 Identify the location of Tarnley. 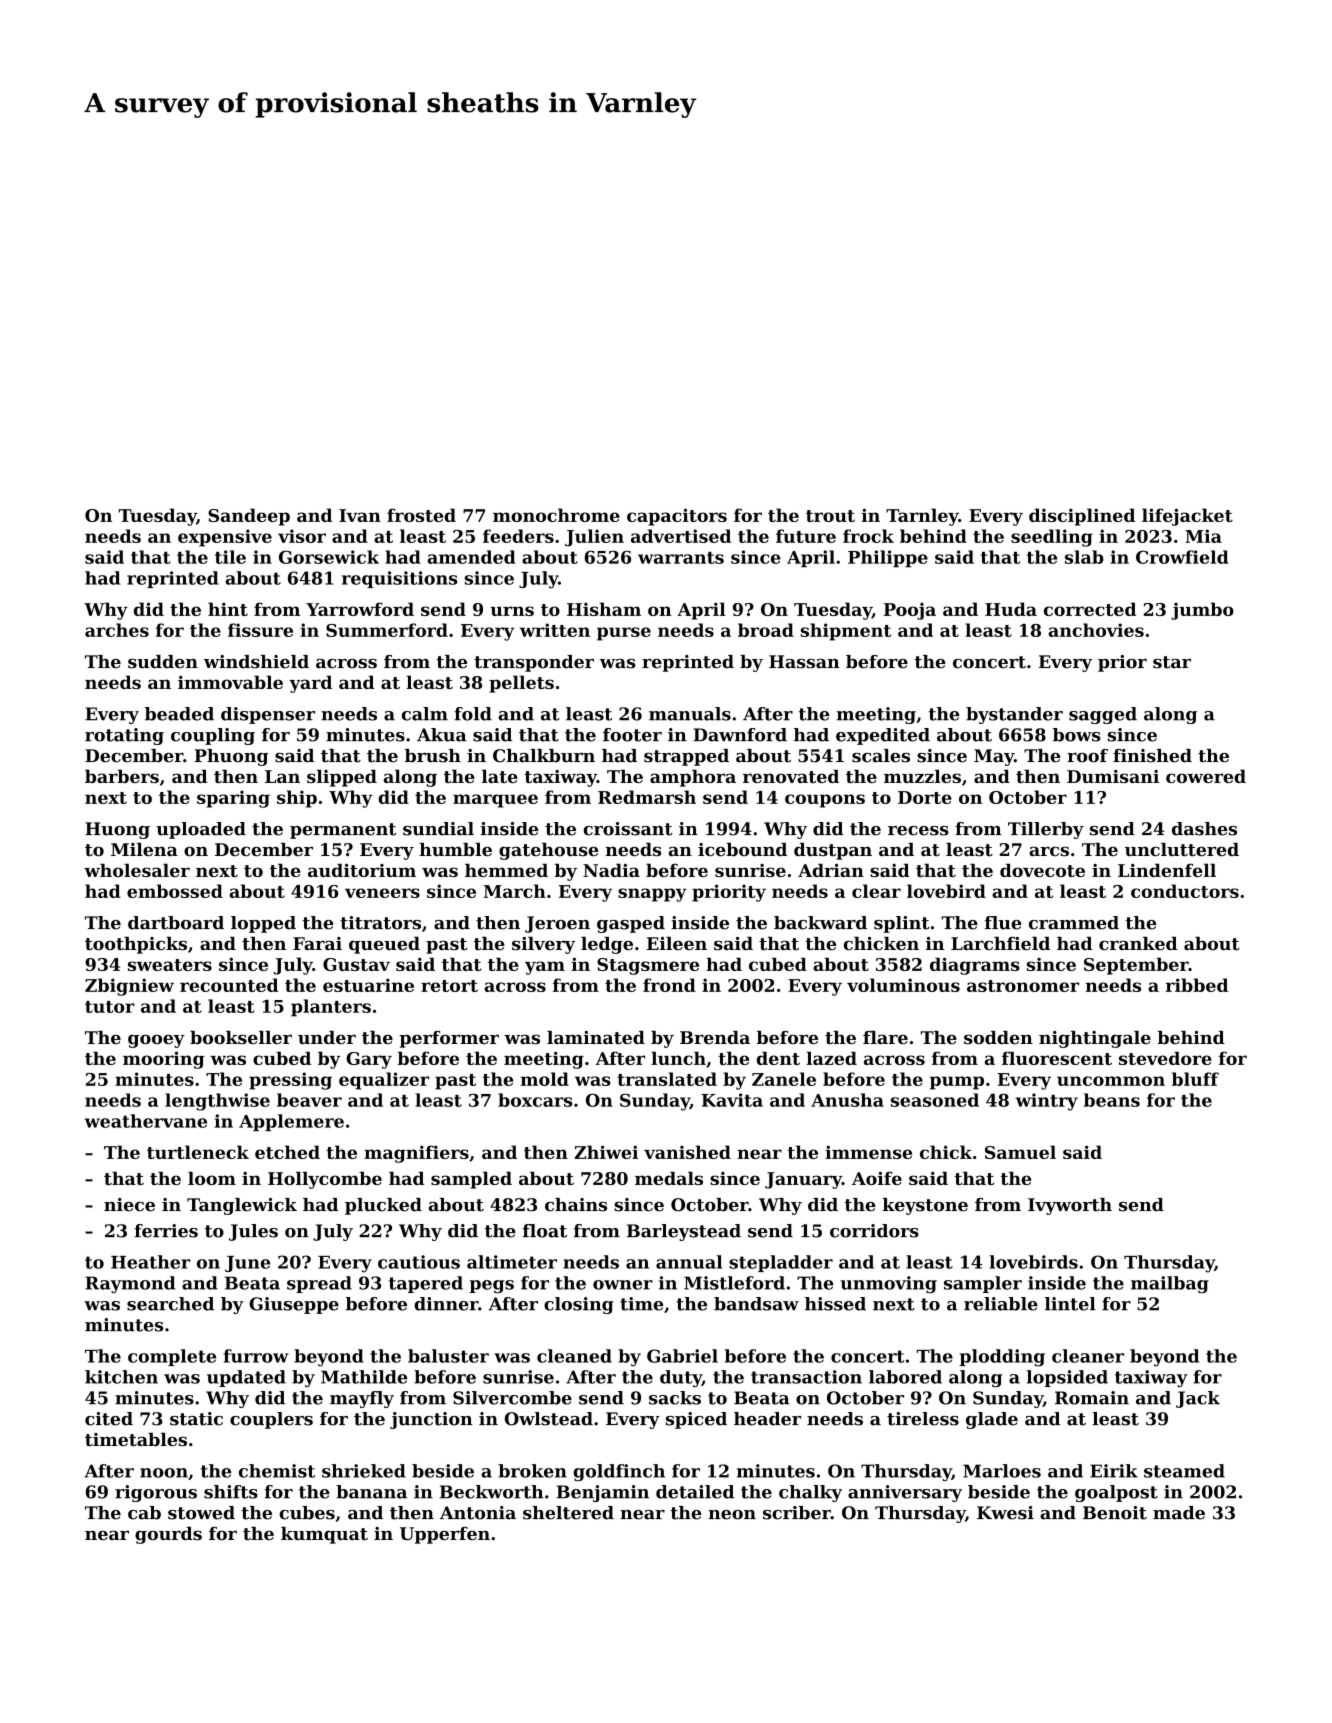
(922, 517).
